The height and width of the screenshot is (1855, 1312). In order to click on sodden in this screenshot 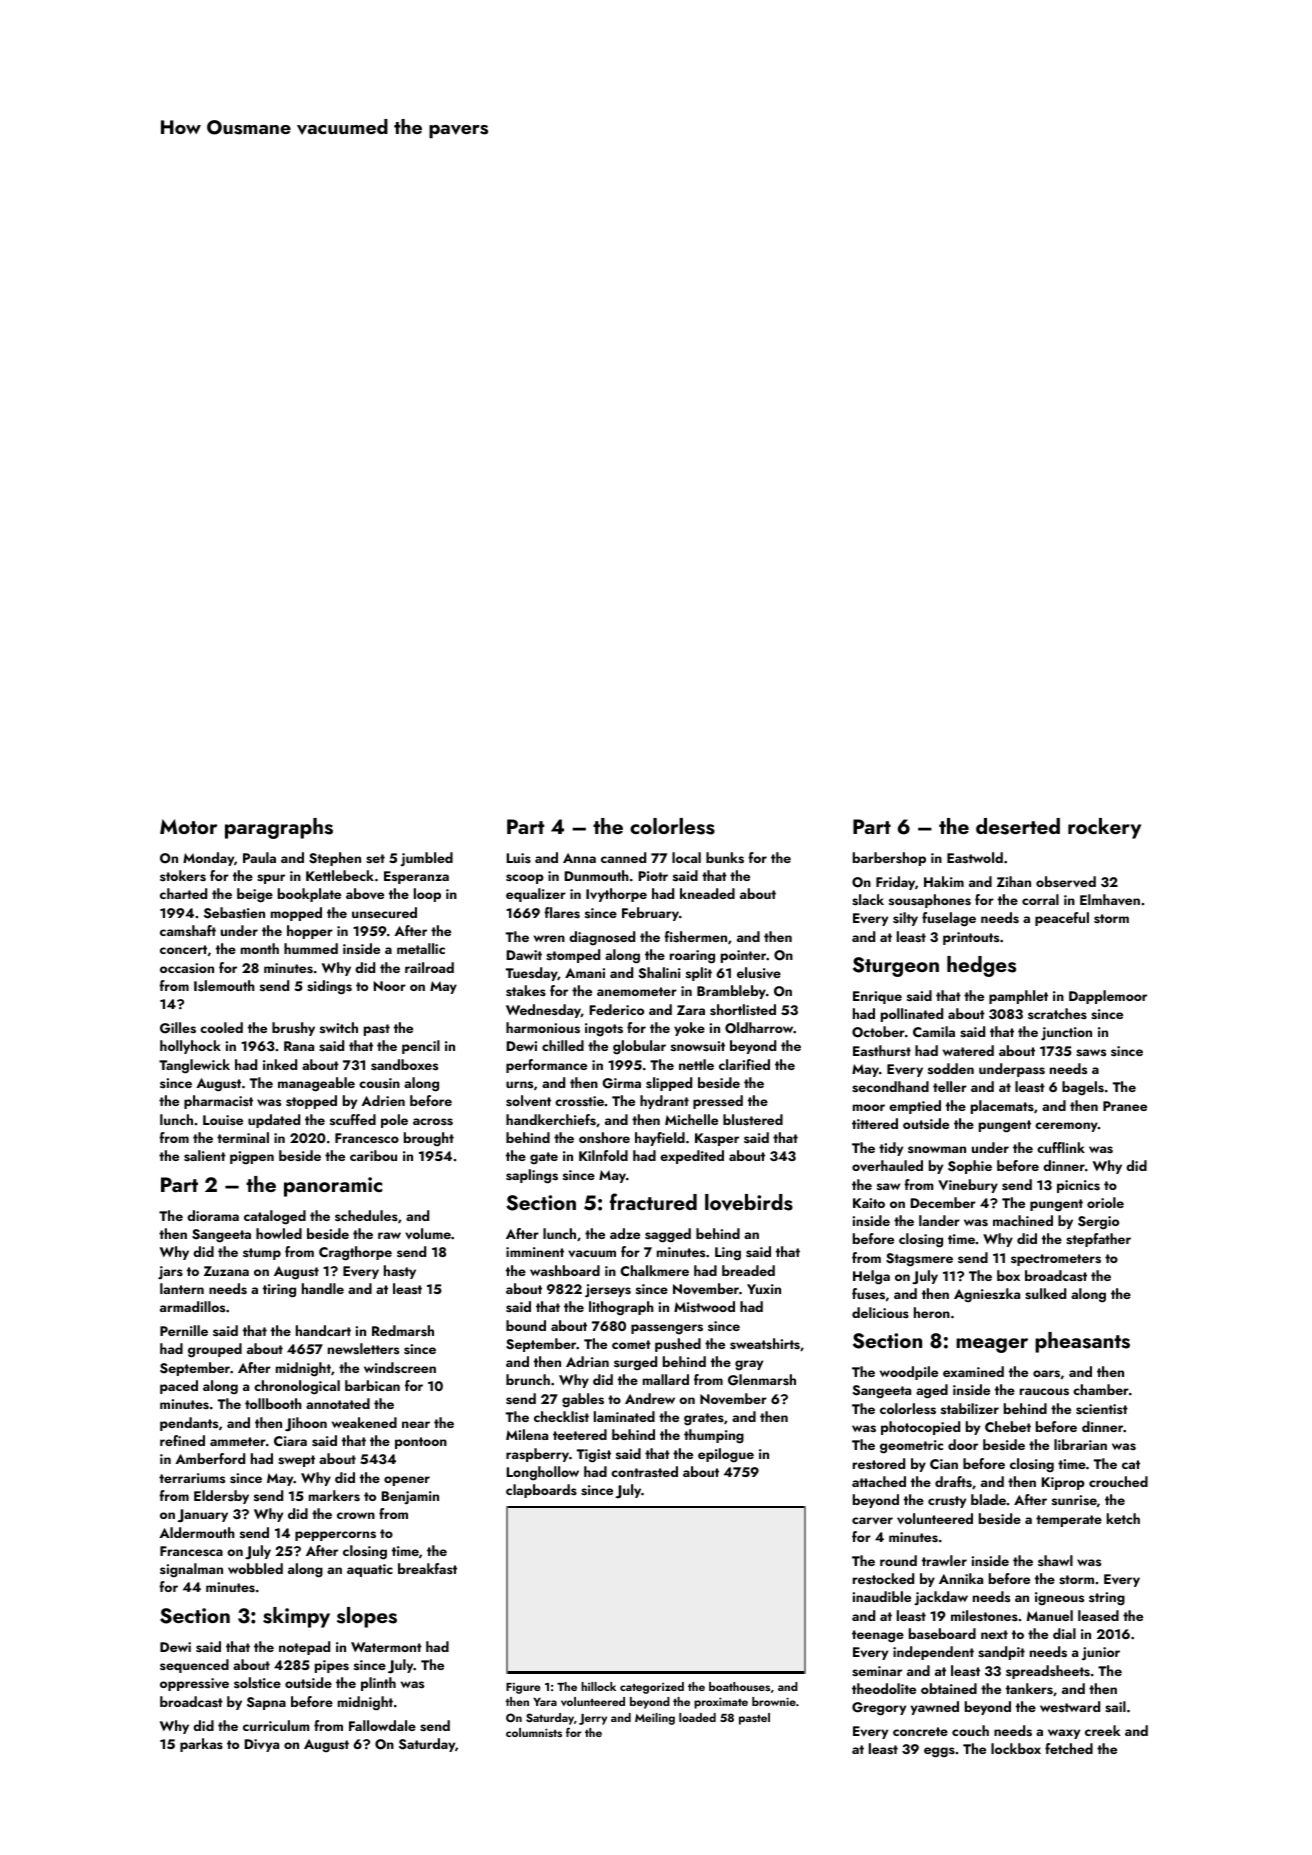, I will do `click(951, 1068)`.
